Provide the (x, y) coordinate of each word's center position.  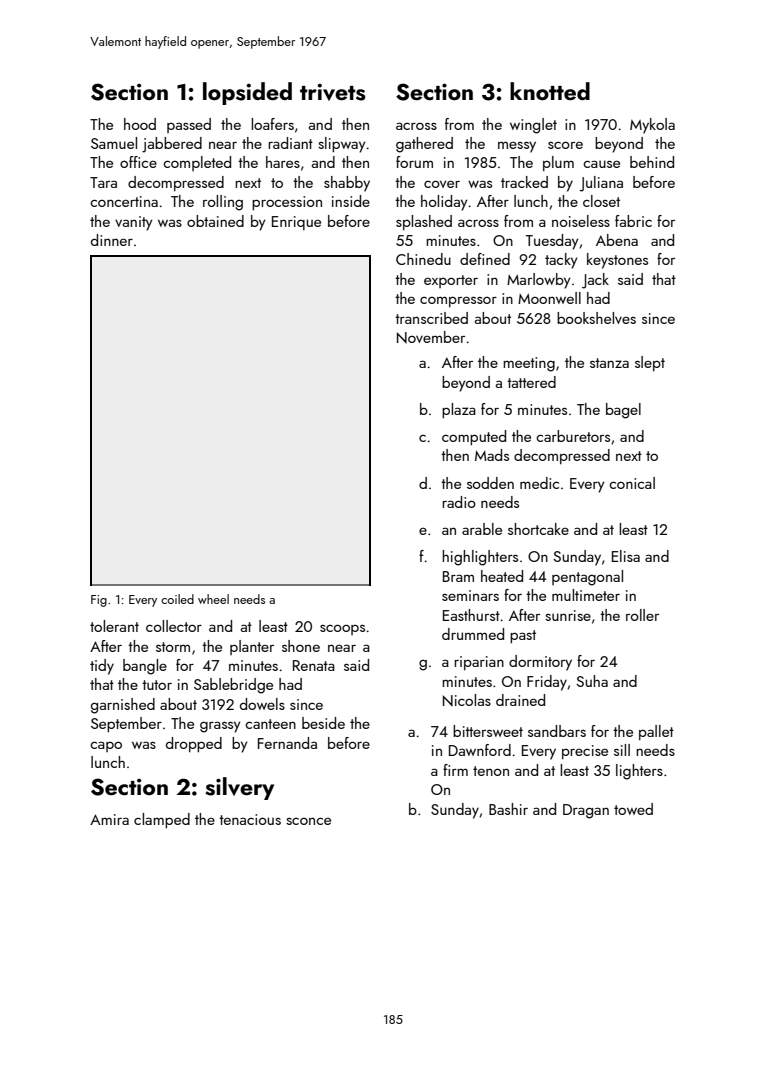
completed (197, 163)
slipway (342, 145)
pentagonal (587, 578)
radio (459, 502)
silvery (239, 788)
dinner (112, 240)
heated (502, 576)
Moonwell (549, 298)
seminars (470, 595)
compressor (458, 301)
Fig (99, 601)
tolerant (114, 626)
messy (517, 147)
